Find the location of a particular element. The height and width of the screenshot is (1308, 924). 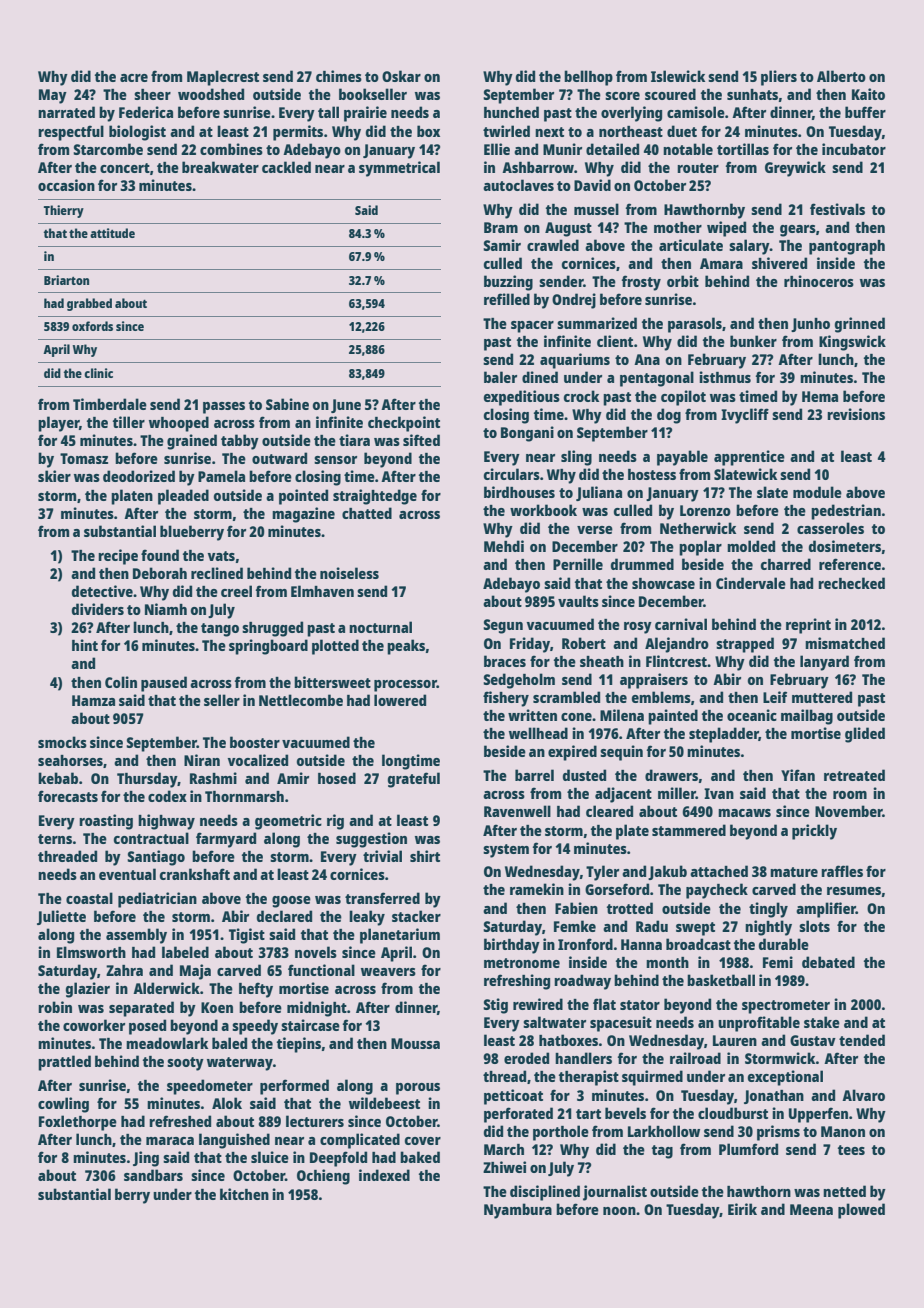

debated is located at coordinates (828, 962).
